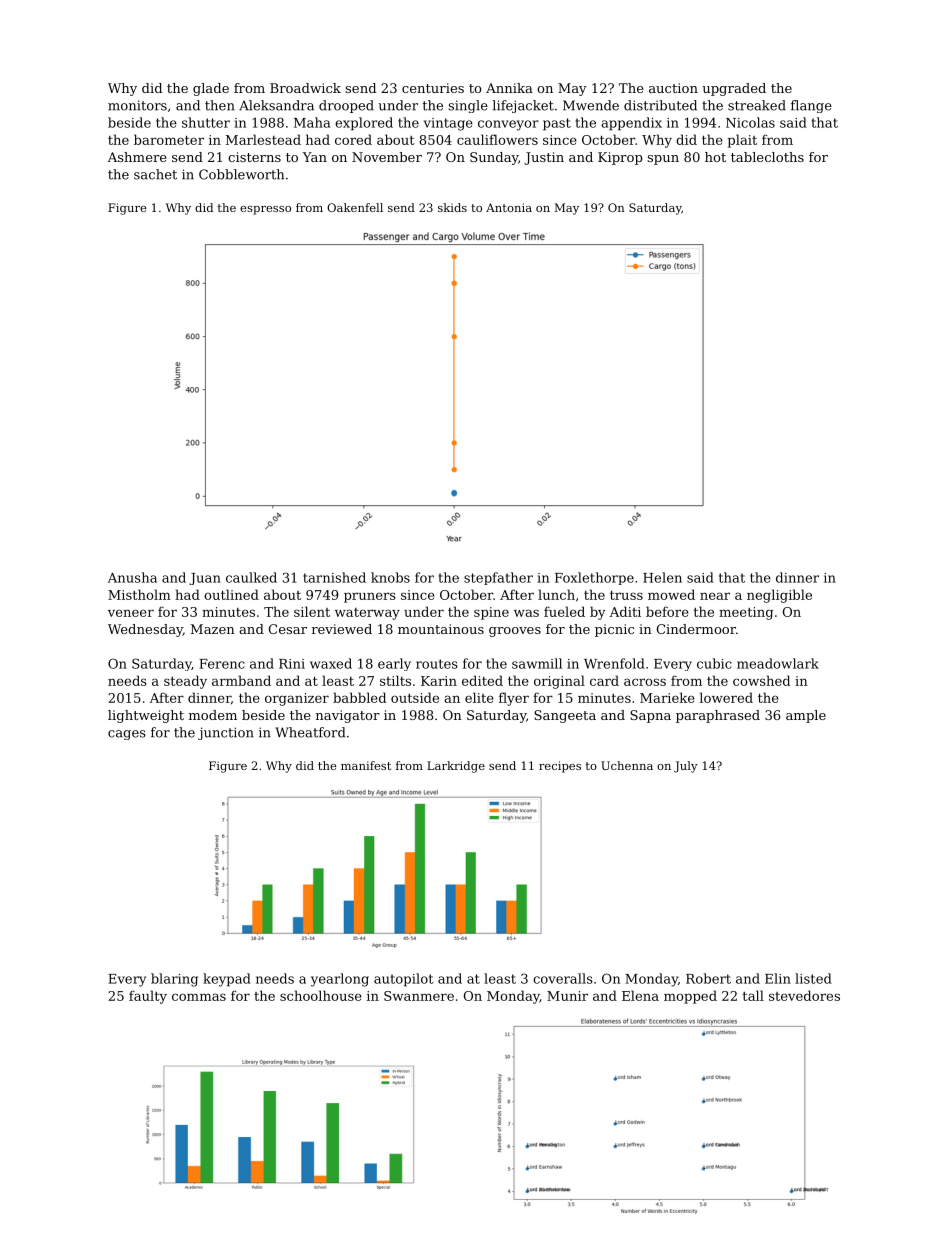  I want to click on Anusha, so click(132, 577).
